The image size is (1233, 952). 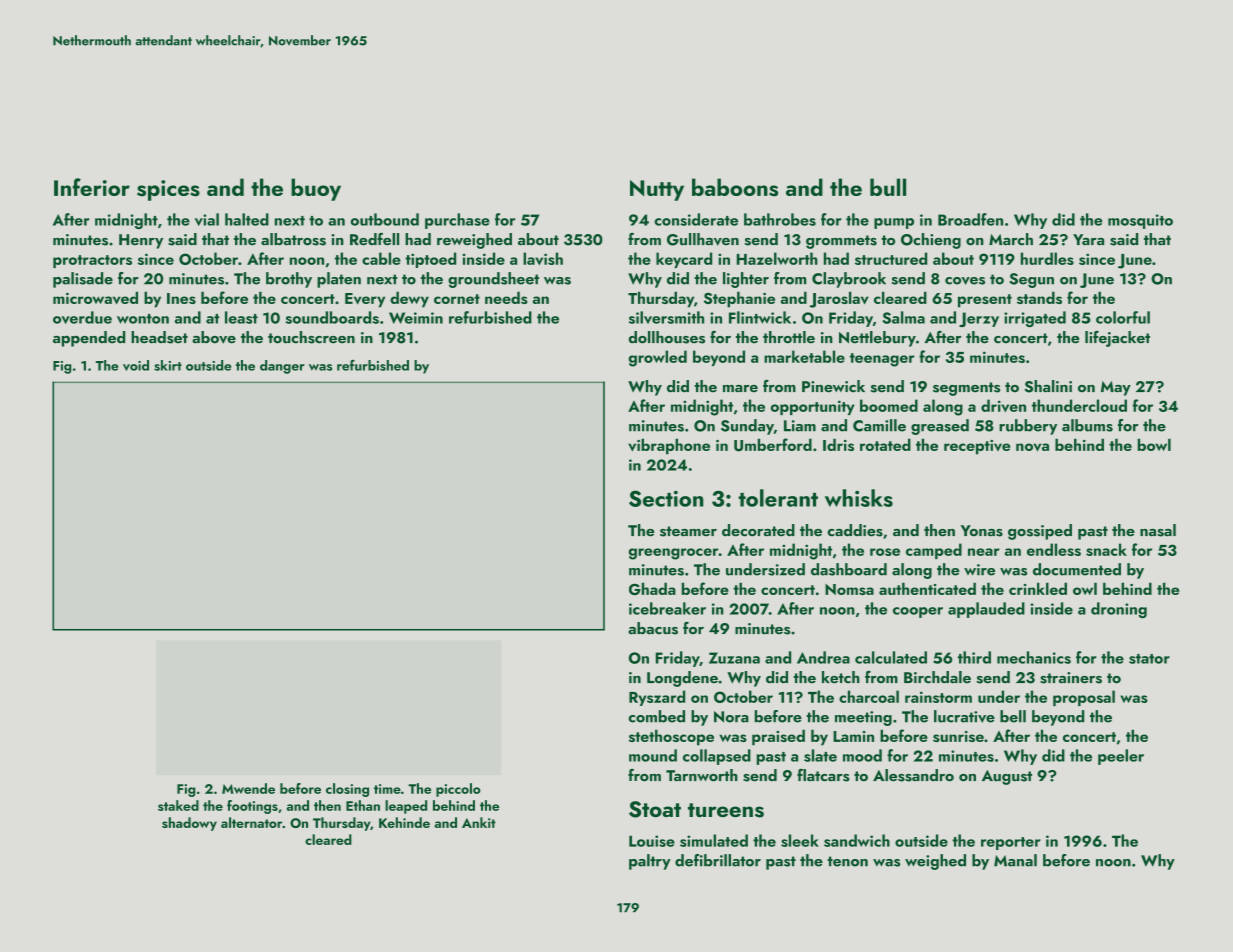 I want to click on Inferior, so click(x=92, y=187).
